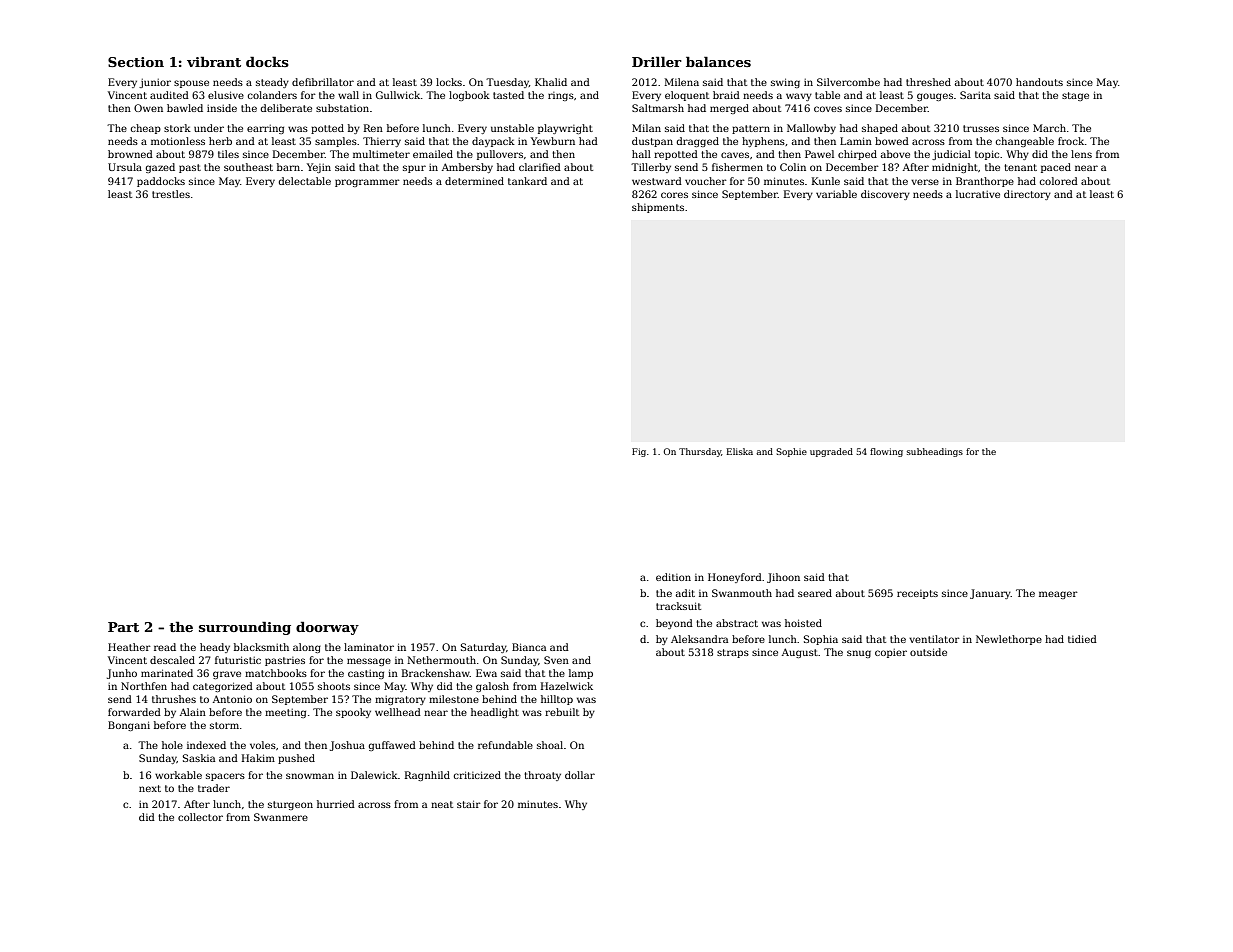  I want to click on discovery, so click(885, 195).
